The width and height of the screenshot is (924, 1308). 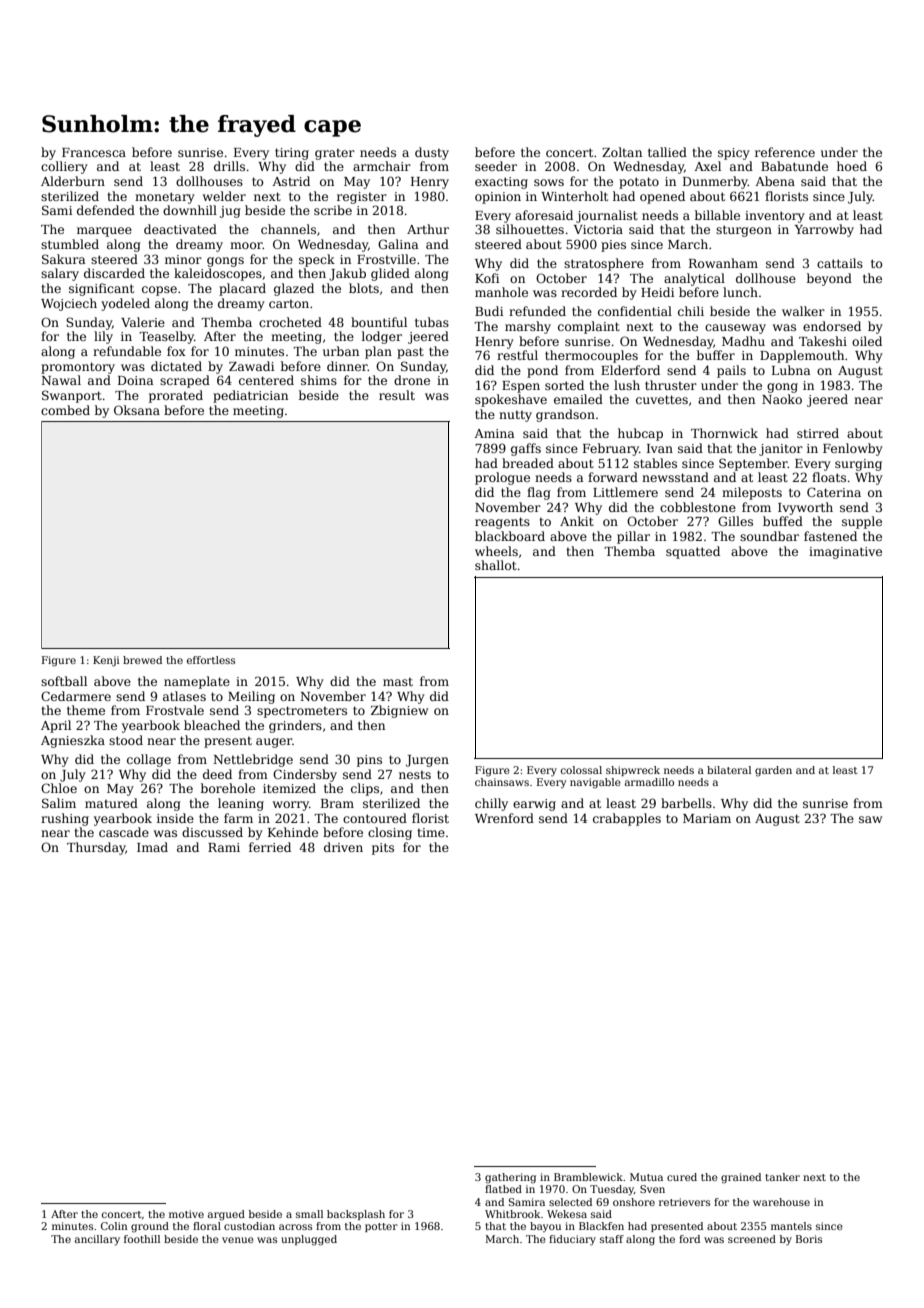 What do you see at coordinates (292, 154) in the screenshot?
I see `tiring` at bounding box center [292, 154].
